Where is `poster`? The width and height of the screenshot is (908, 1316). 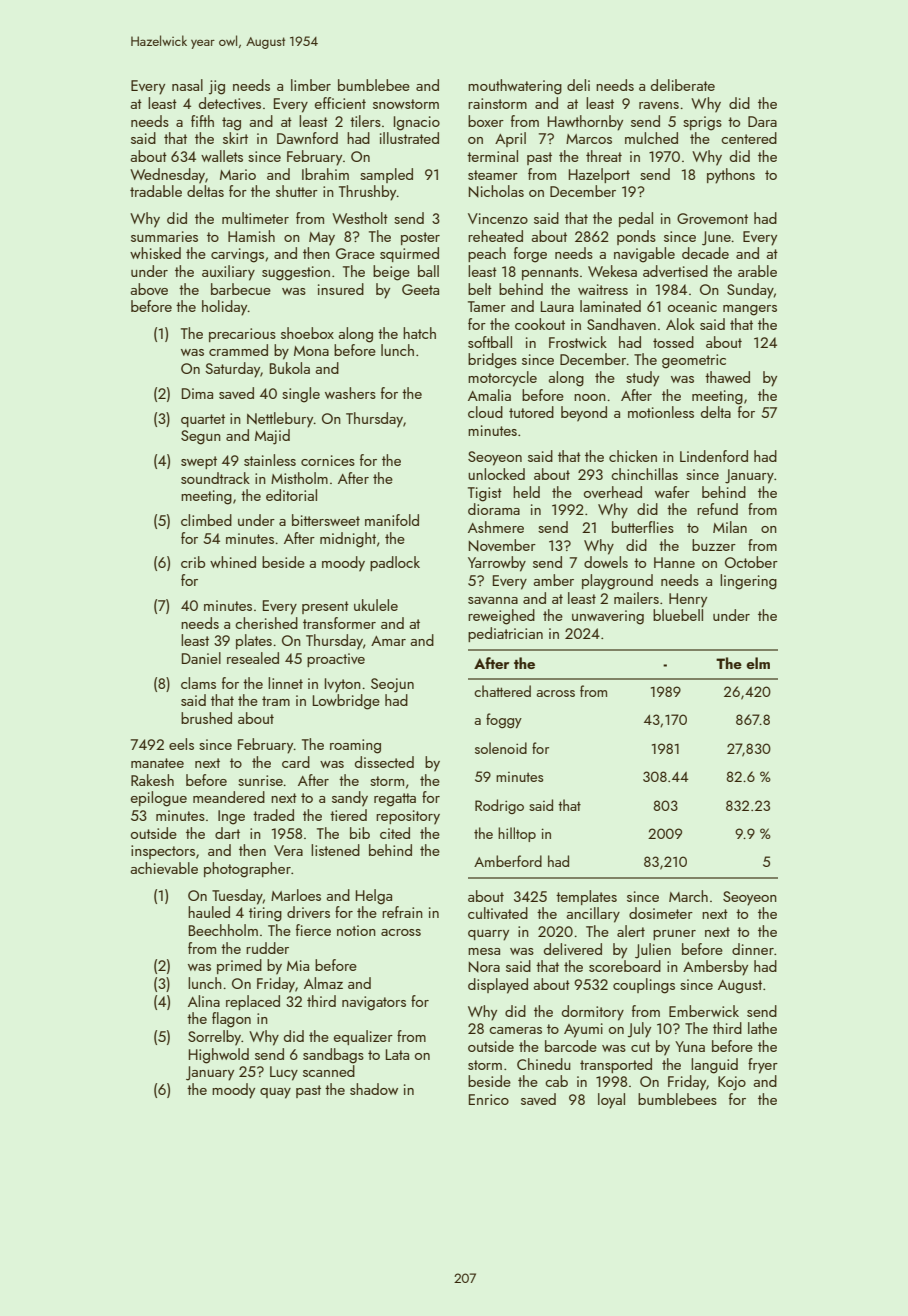 poster is located at coordinates (420, 238).
